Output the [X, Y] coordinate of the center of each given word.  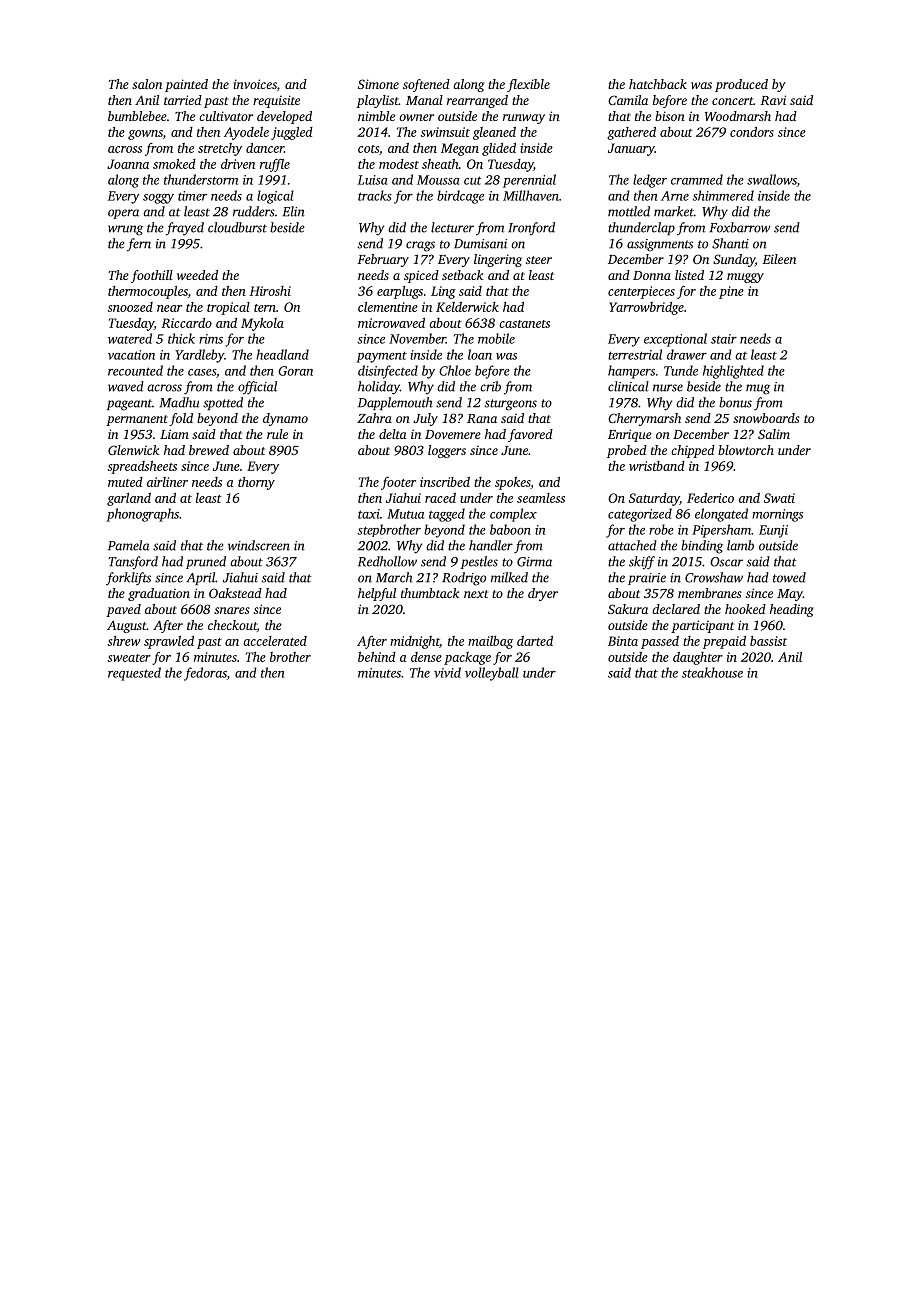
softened [426, 85]
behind [377, 657]
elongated [721, 515]
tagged [447, 515]
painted [186, 85]
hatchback [658, 84]
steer [539, 260]
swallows [772, 179]
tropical [228, 308]
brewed [209, 450]
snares [232, 610]
